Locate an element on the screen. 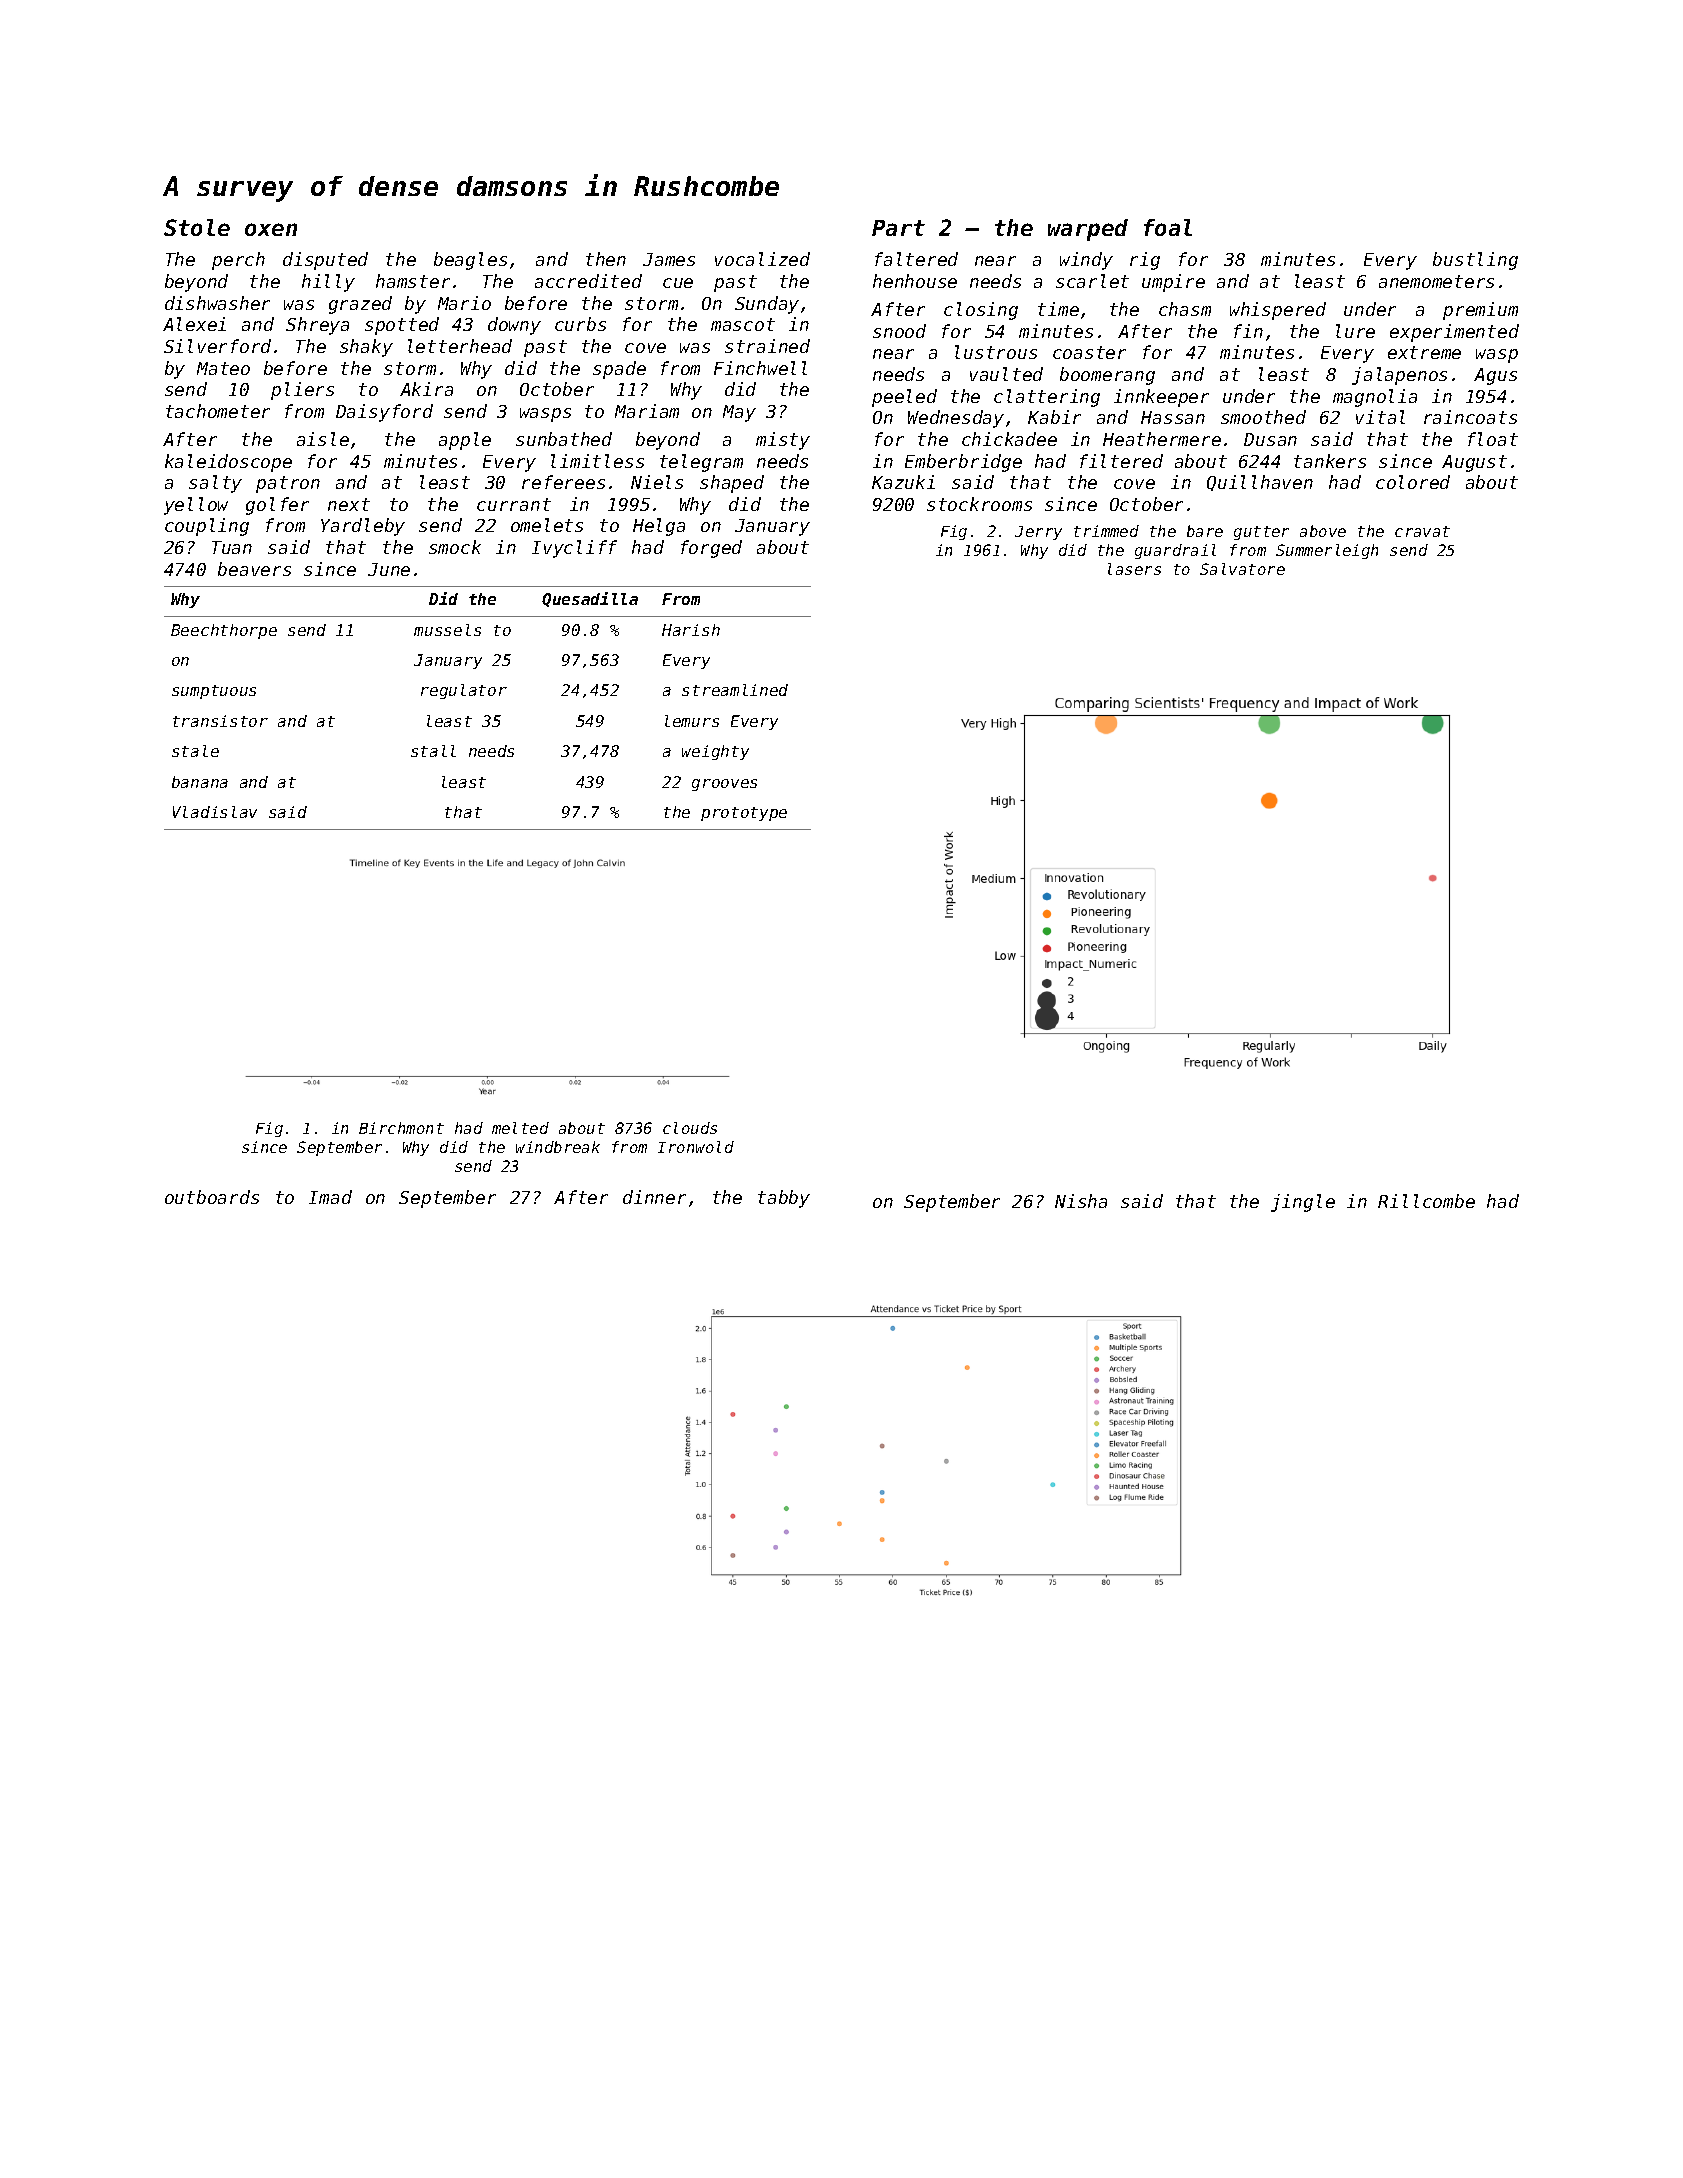 Image resolution: width=1683 pixels, height=2178 pixels. outboards is located at coordinates (212, 1197).
